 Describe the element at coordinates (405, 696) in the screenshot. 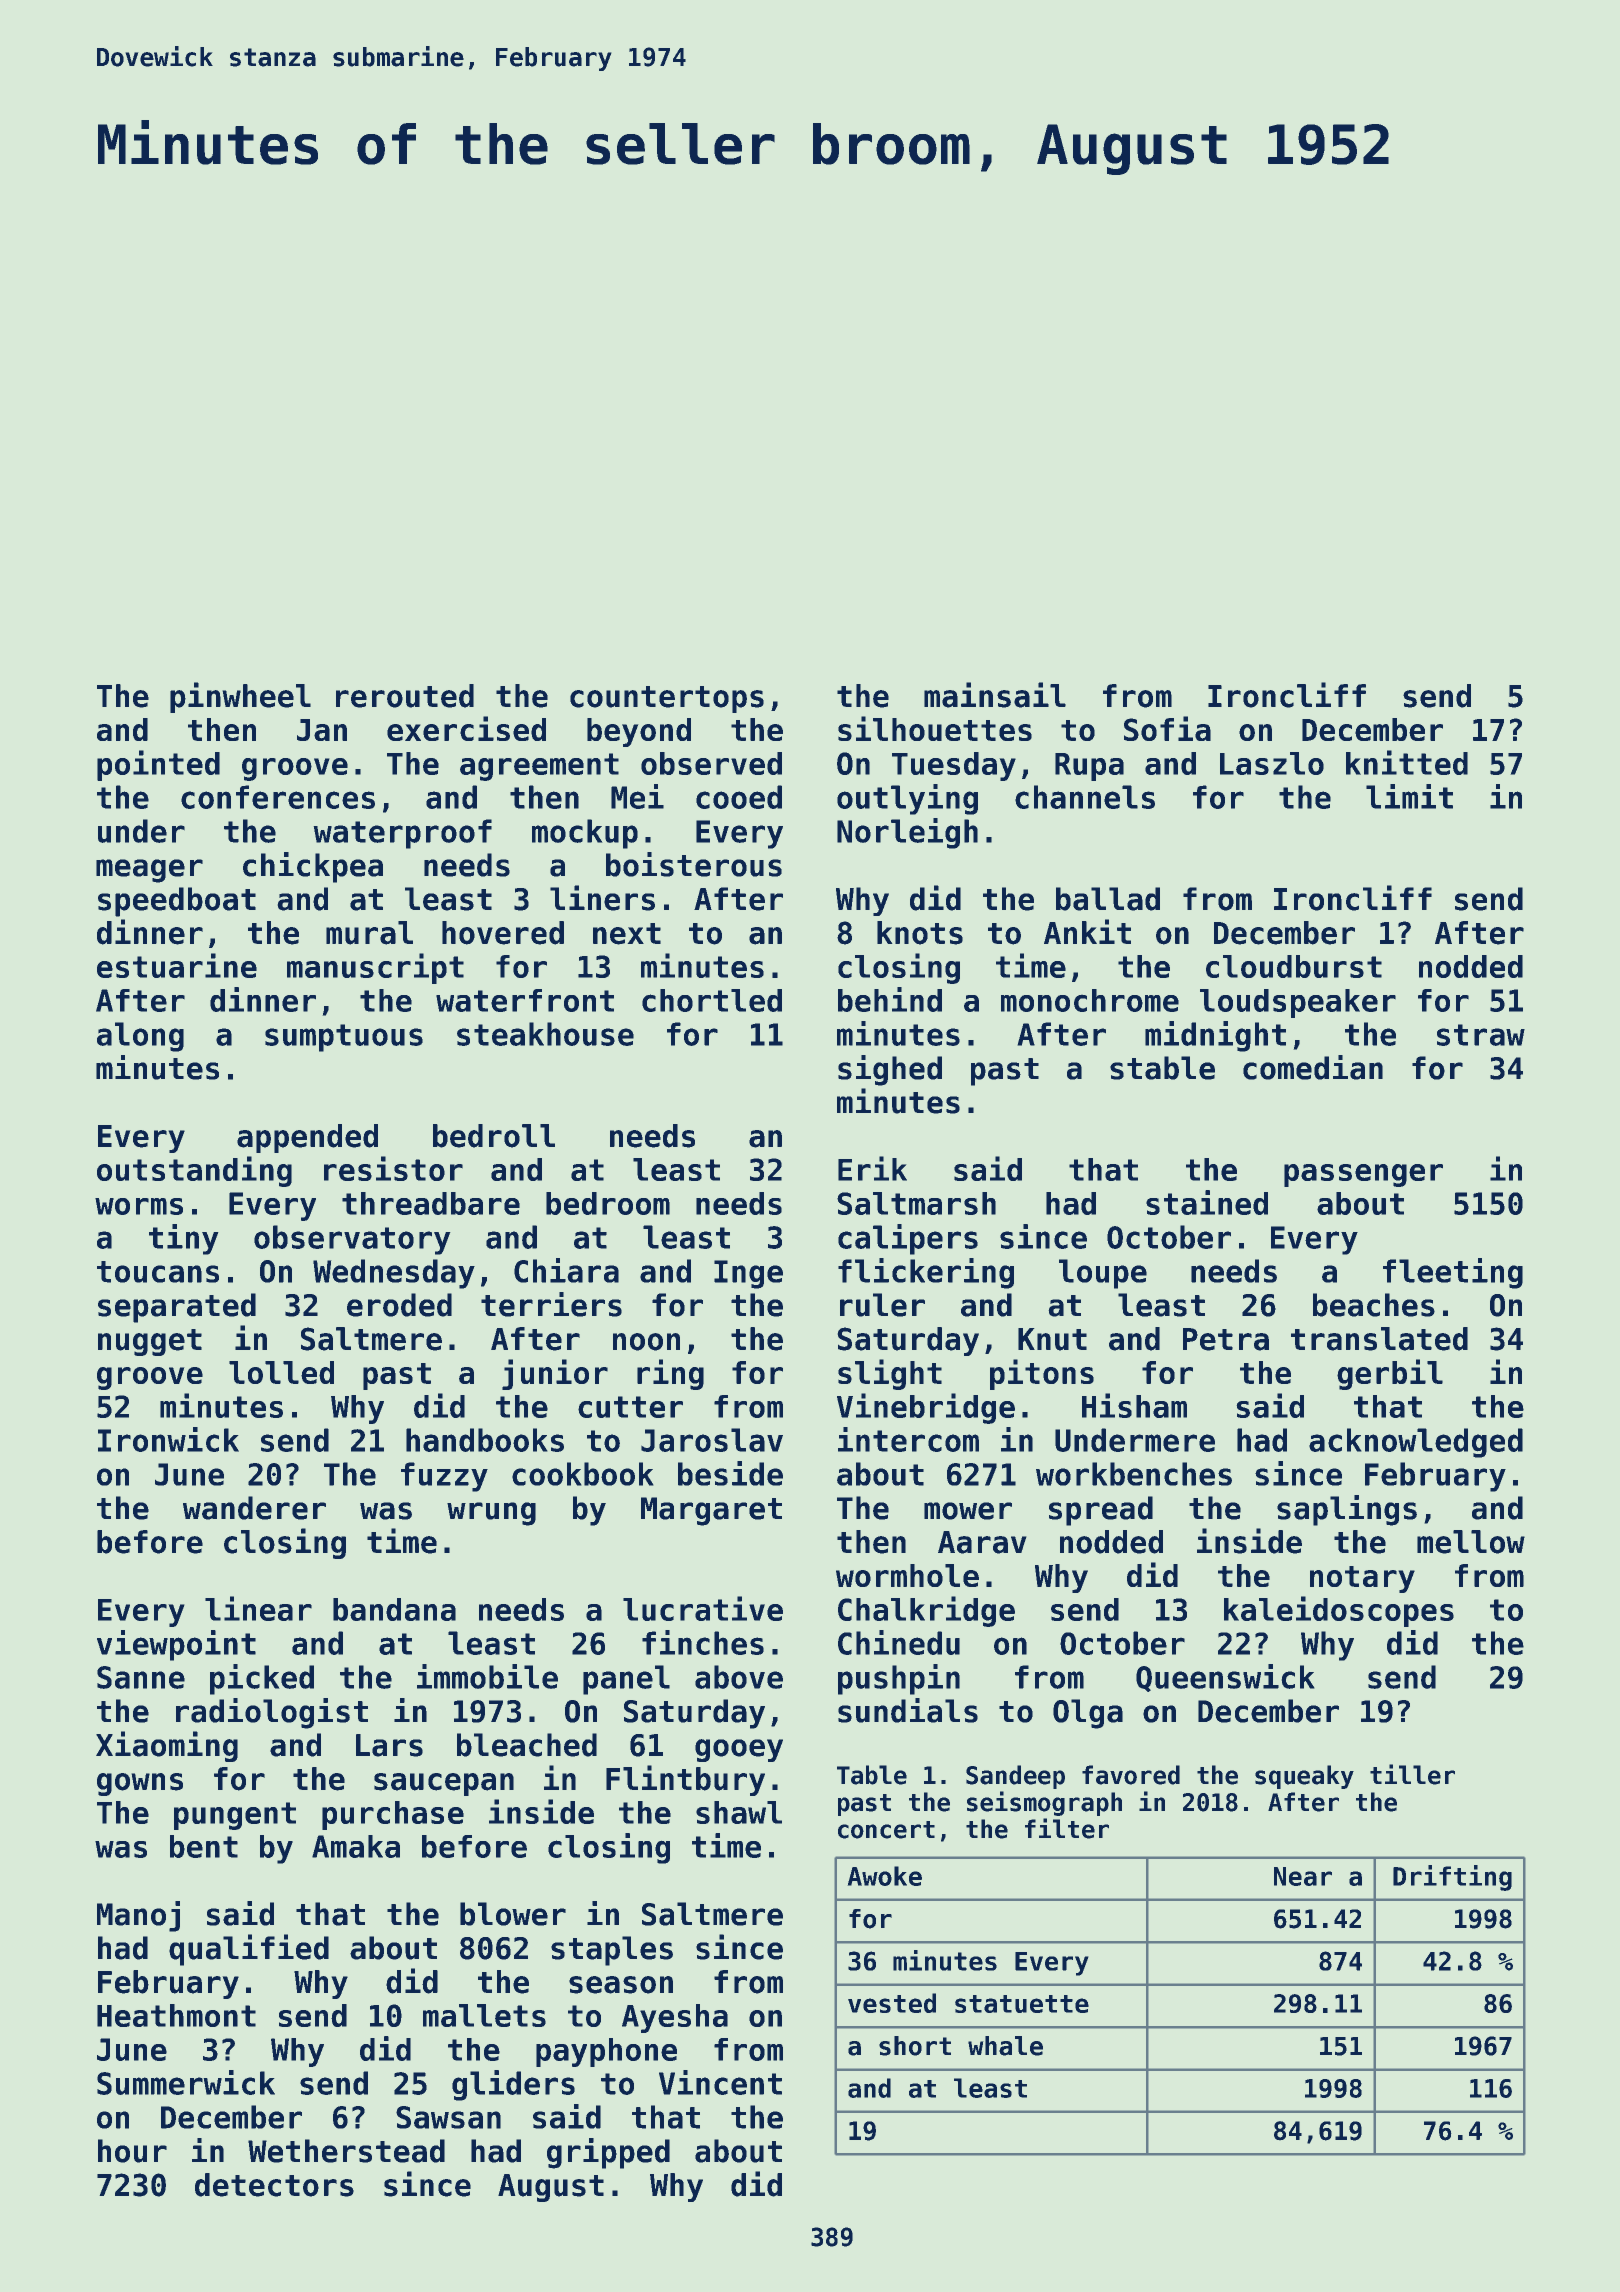

I see `rerouted` at that location.
